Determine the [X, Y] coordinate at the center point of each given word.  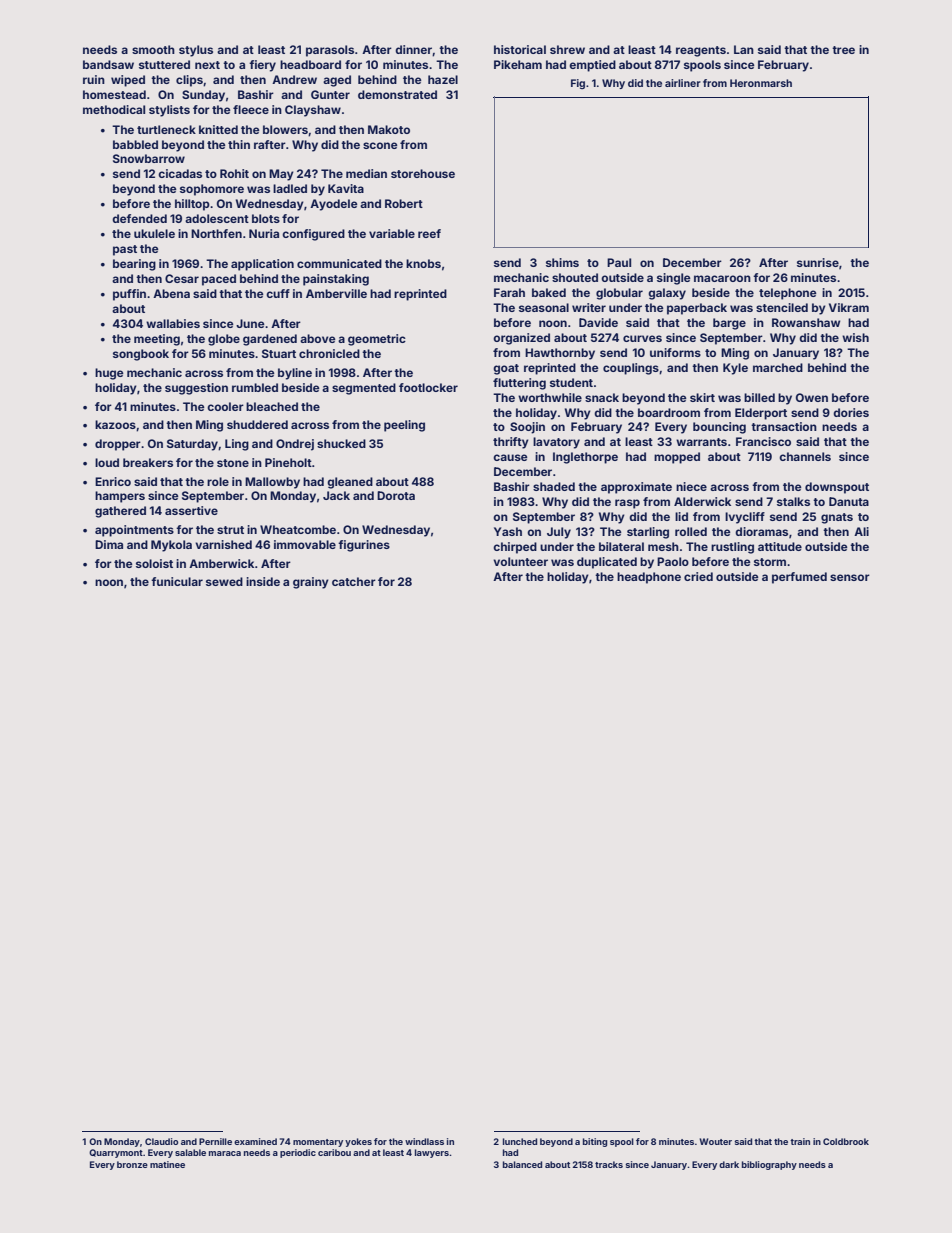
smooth [153, 49]
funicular [177, 581]
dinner [413, 49]
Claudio [161, 1141]
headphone [649, 578]
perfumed [799, 578]
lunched [520, 1141]
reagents [701, 51]
